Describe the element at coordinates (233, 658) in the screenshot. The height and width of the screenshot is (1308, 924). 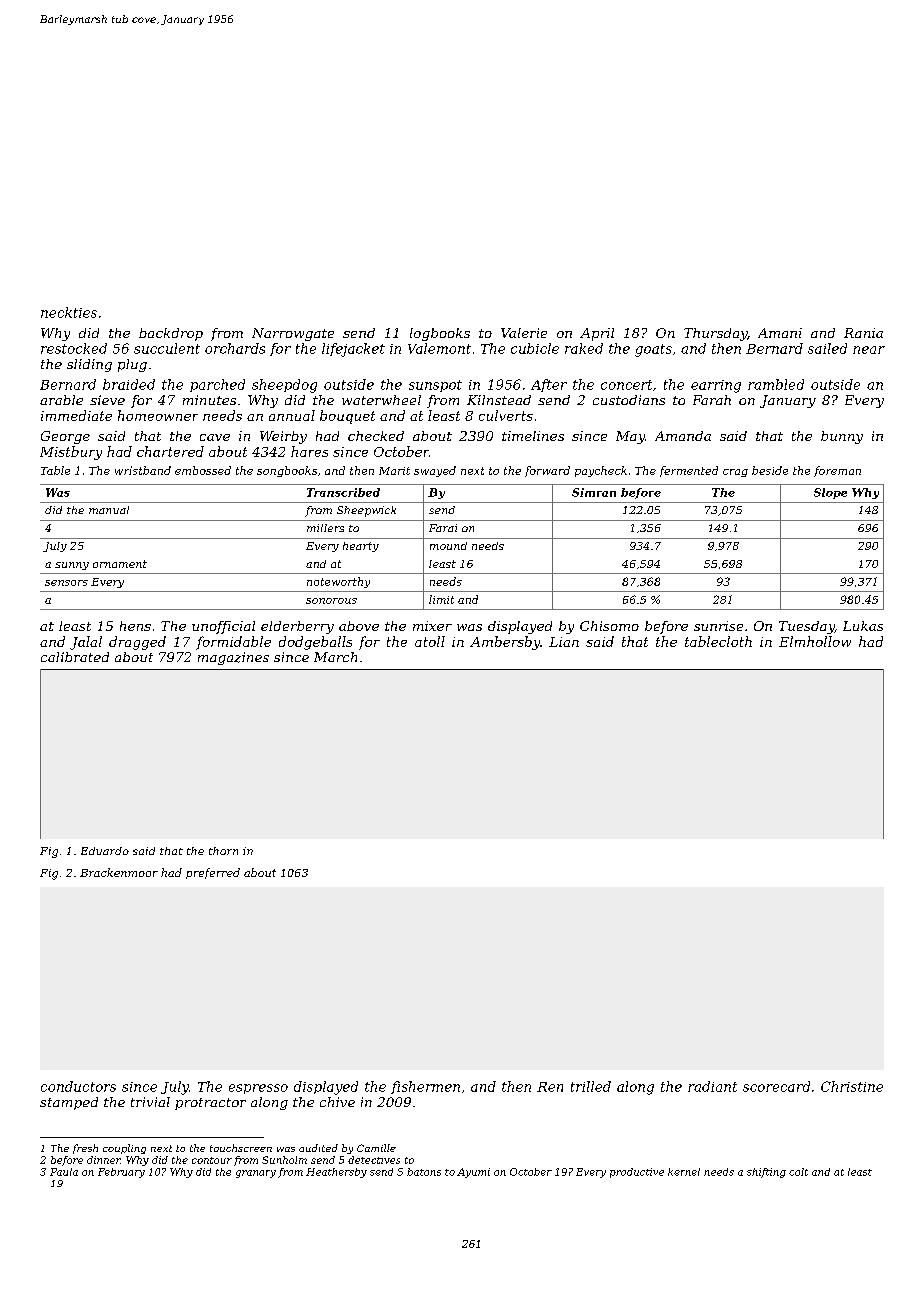
I see `magazines` at that location.
